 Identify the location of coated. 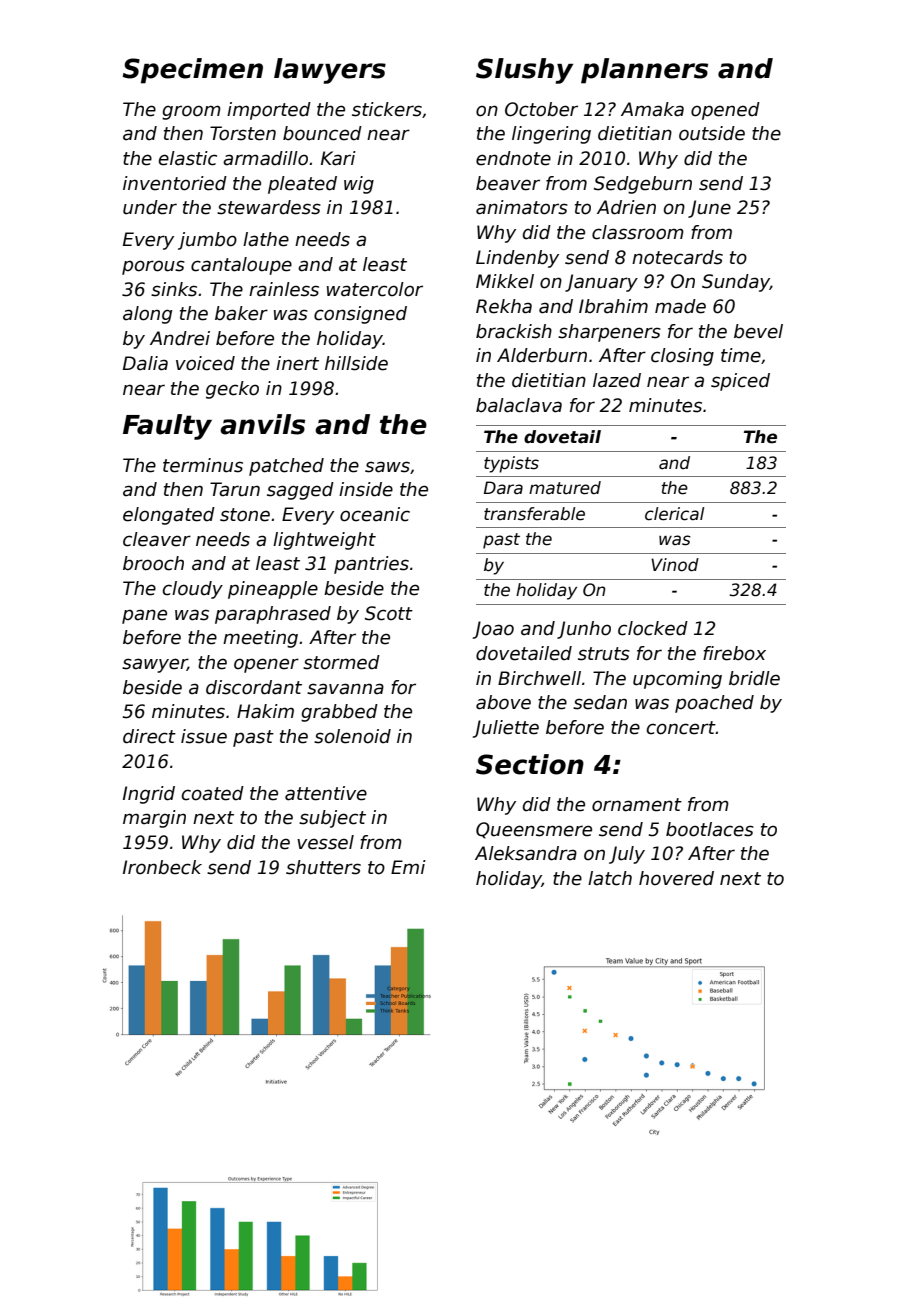
(213, 793).
